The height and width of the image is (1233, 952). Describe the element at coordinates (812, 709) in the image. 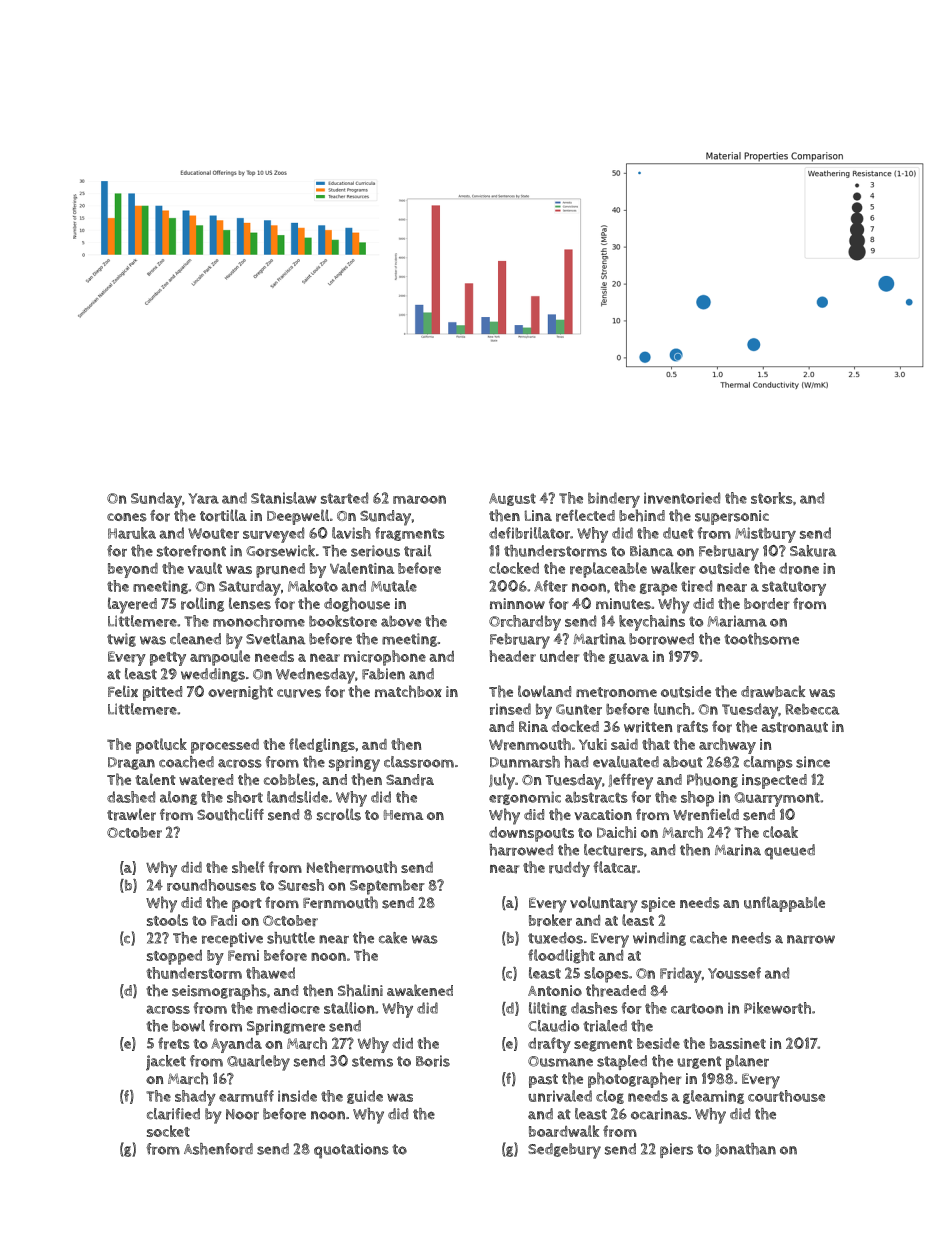

I see `Rebecca` at that location.
